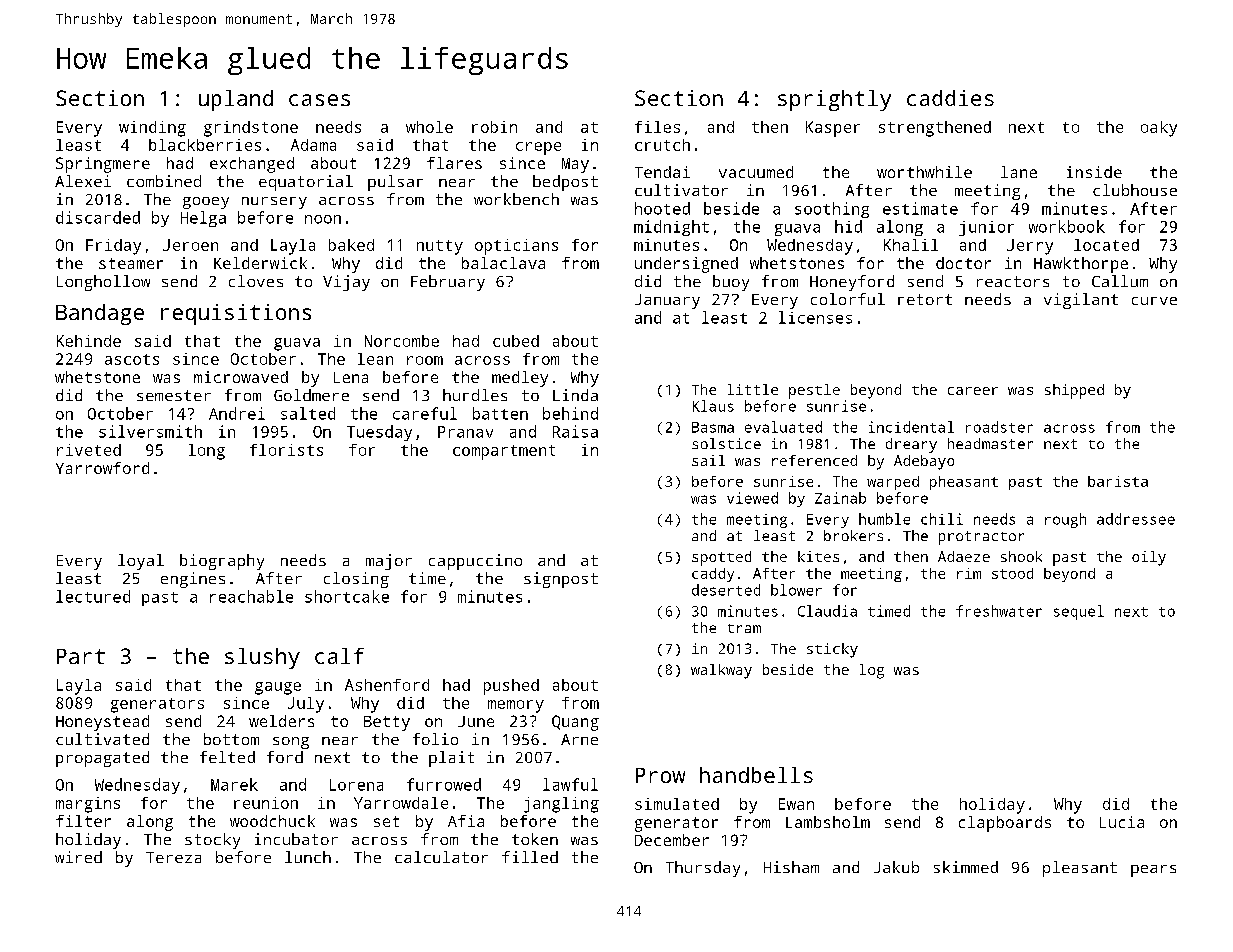 The image size is (1233, 952). What do you see at coordinates (872, 671) in the document?
I see `log` at bounding box center [872, 671].
